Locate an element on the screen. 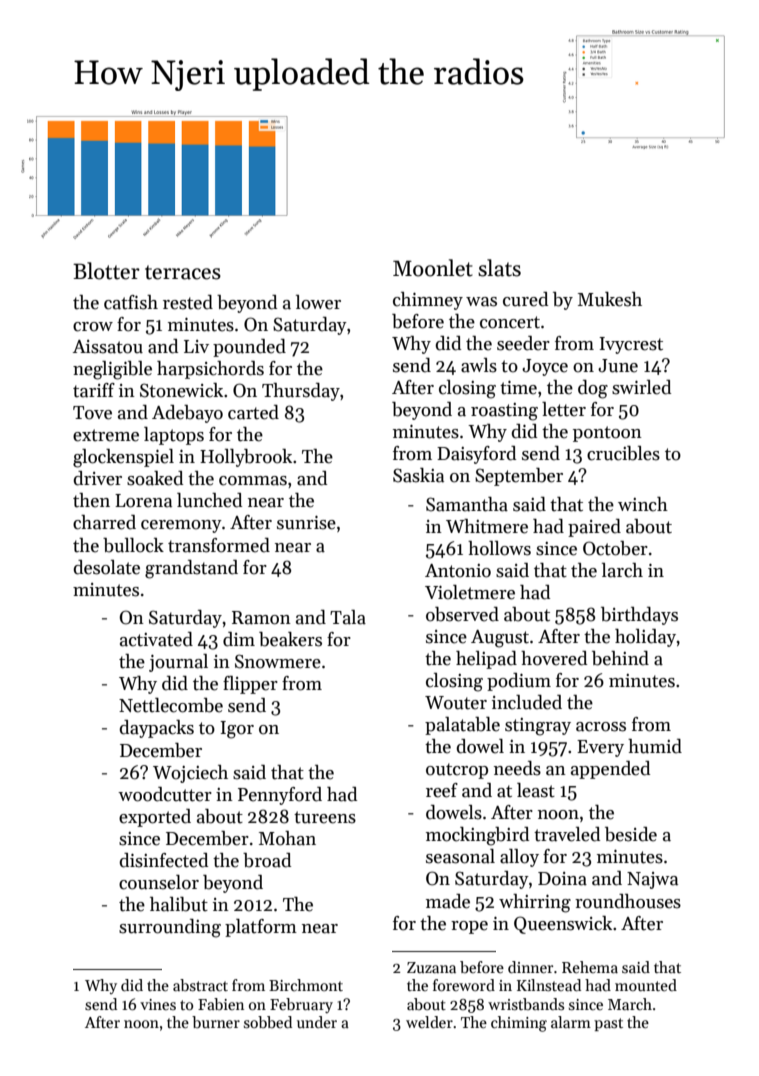 This screenshot has height=1076, width=759. surrounding is located at coordinates (170, 928).
